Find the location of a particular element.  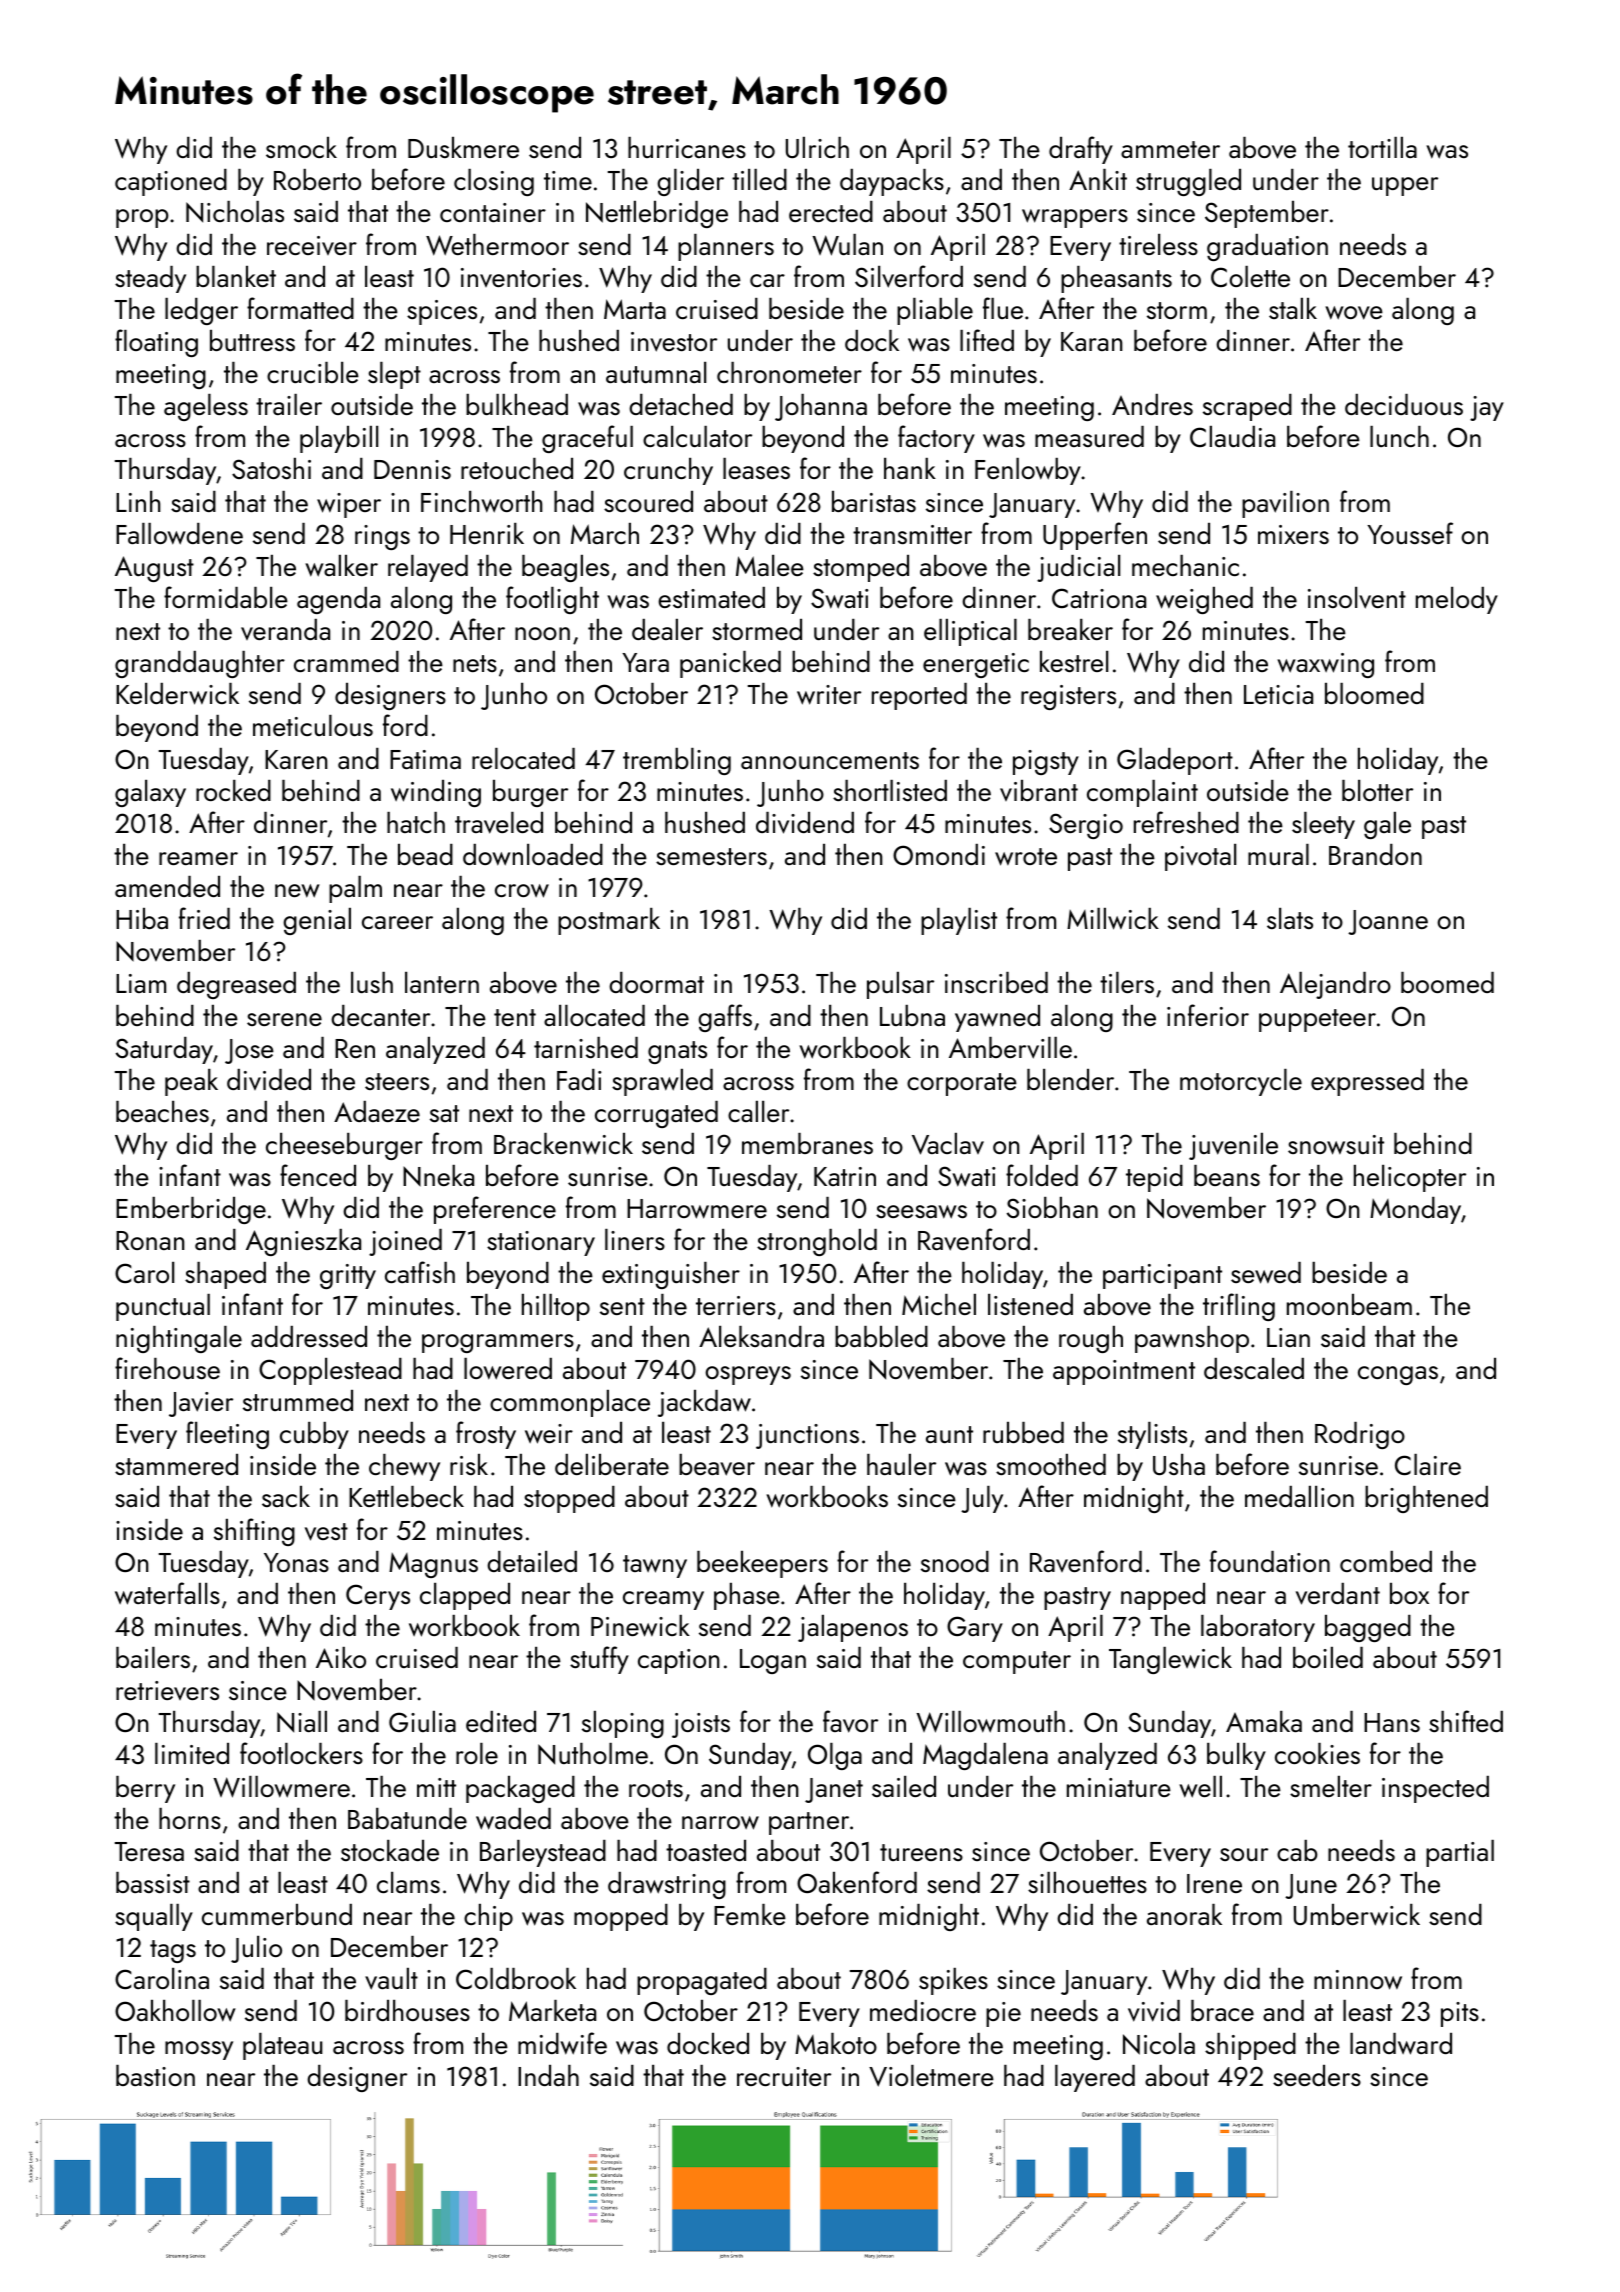

melody is located at coordinates (1457, 600).
